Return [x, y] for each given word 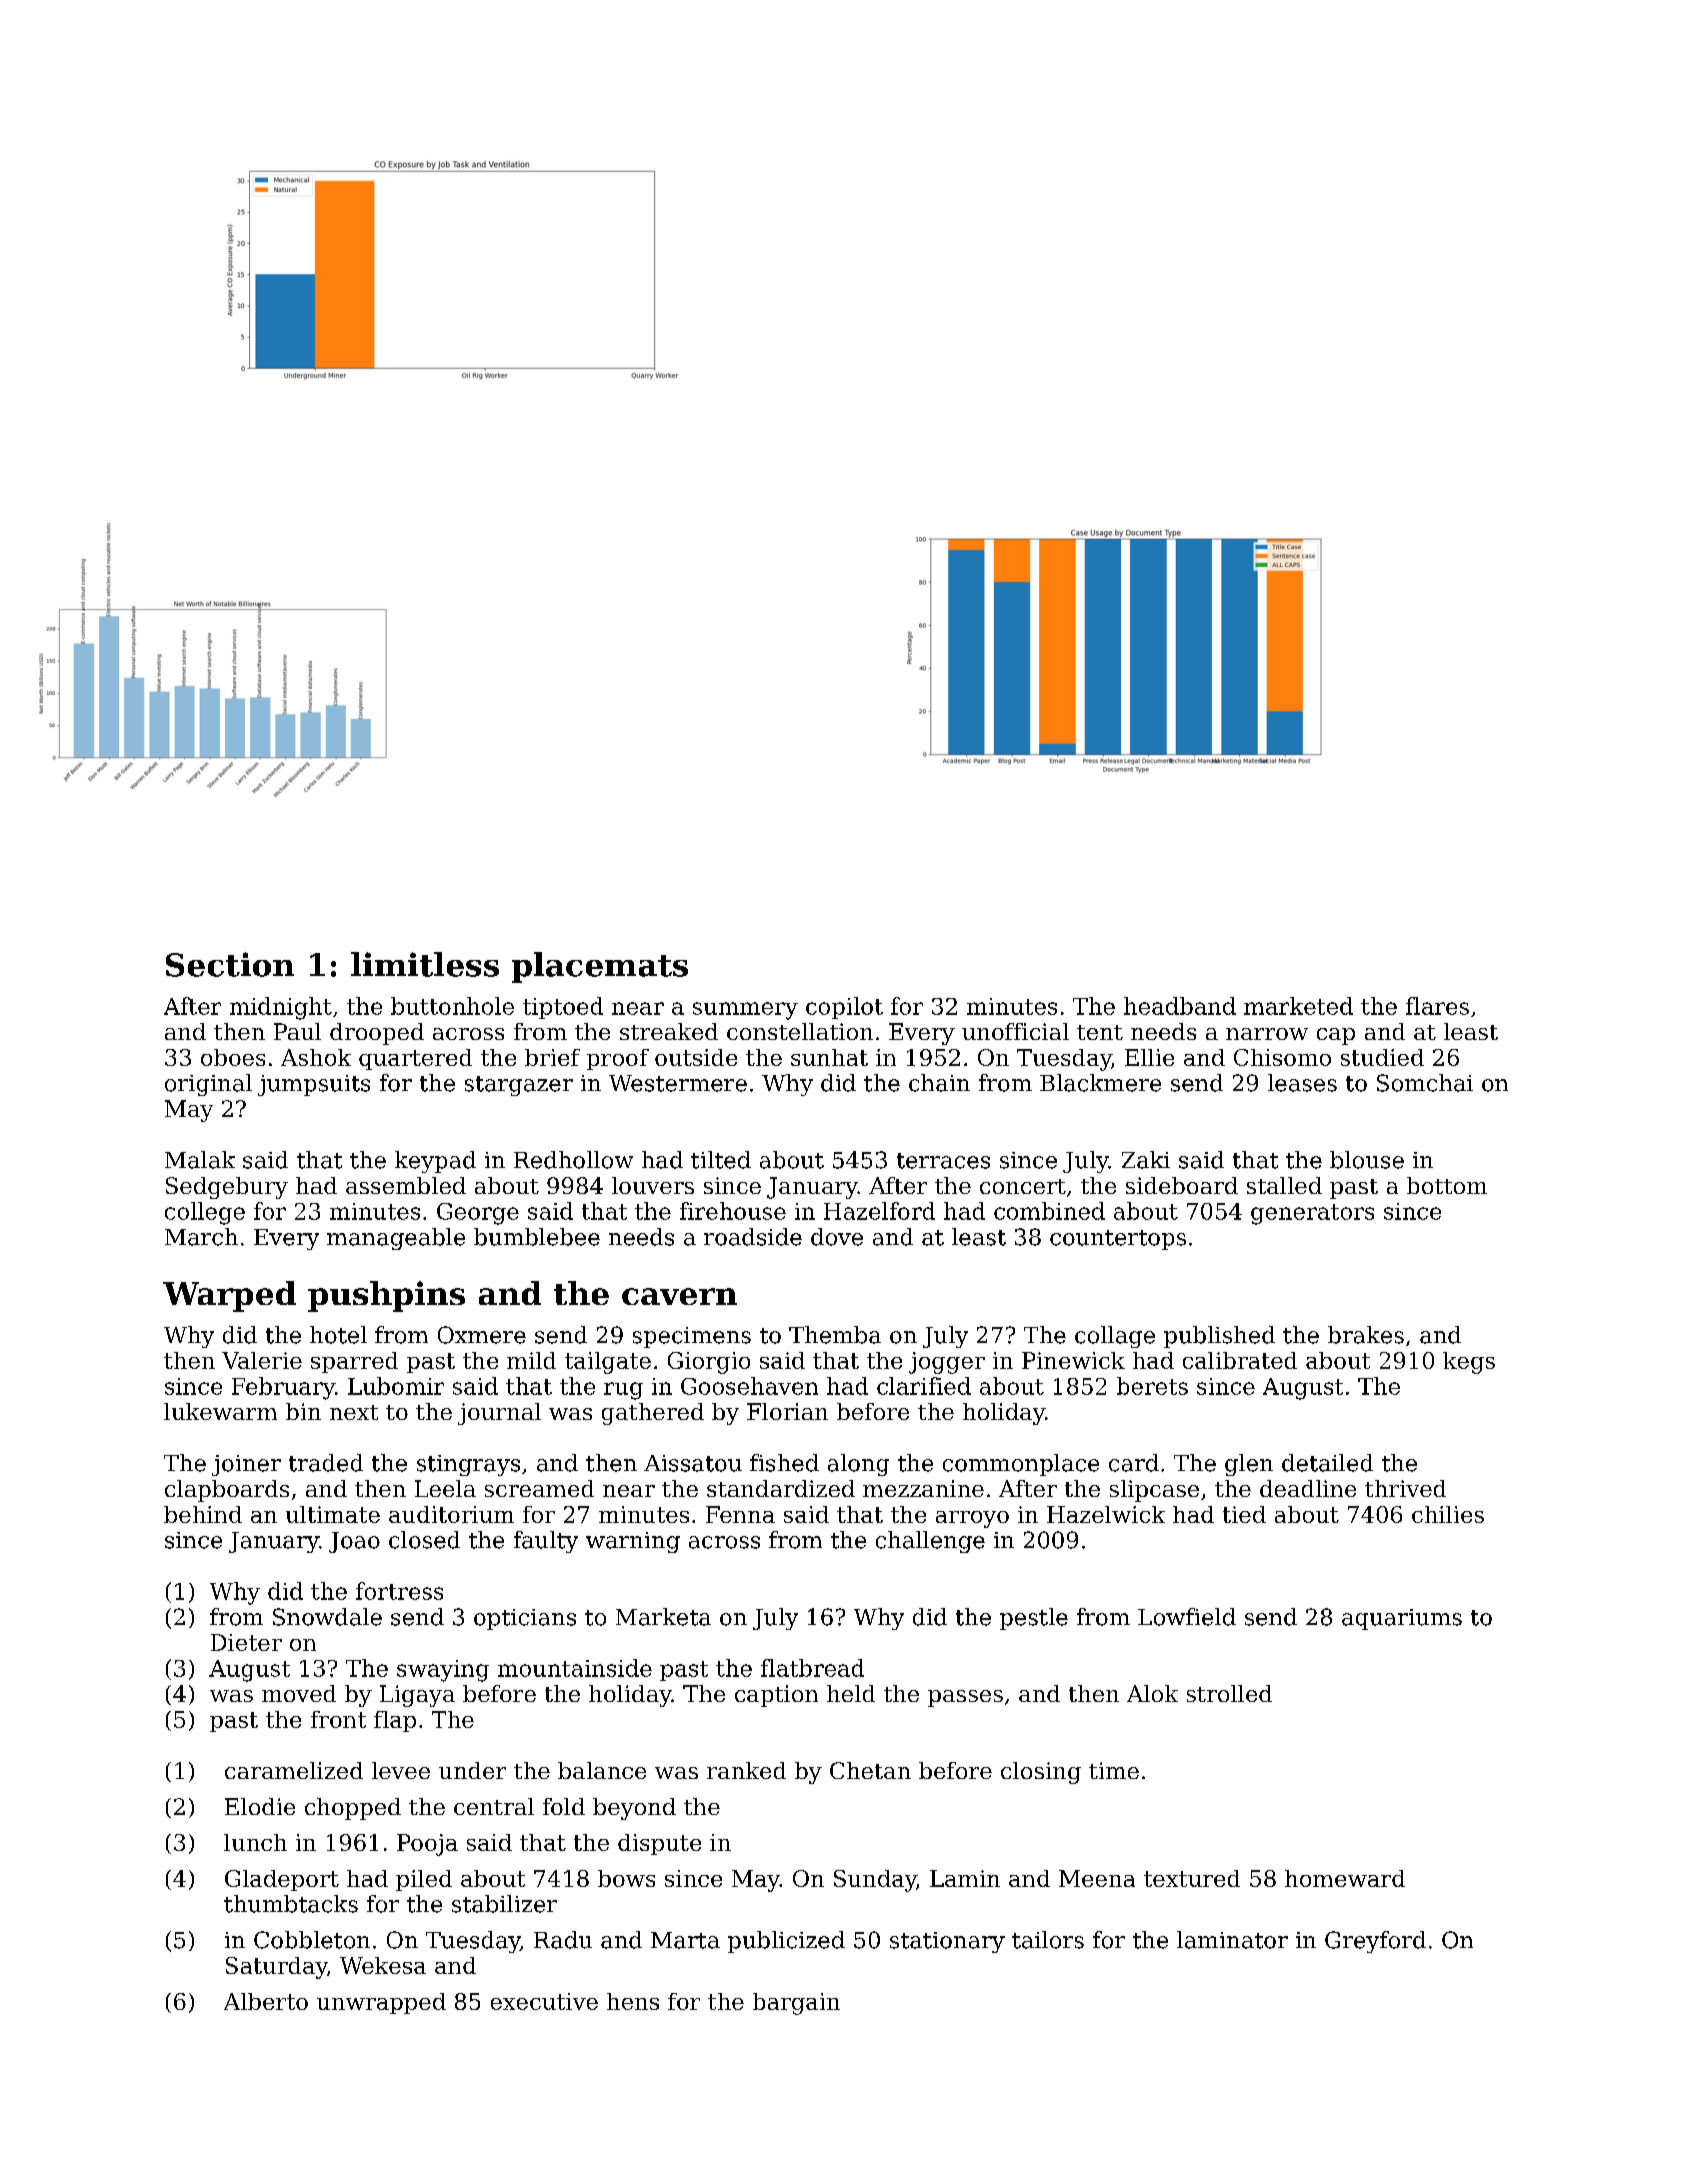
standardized [781, 1488]
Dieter [246, 1642]
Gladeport [282, 1880]
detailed [1327, 1463]
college [205, 1213]
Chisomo [1282, 1057]
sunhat [829, 1057]
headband [1180, 1006]
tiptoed [563, 1008]
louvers [653, 1185]
